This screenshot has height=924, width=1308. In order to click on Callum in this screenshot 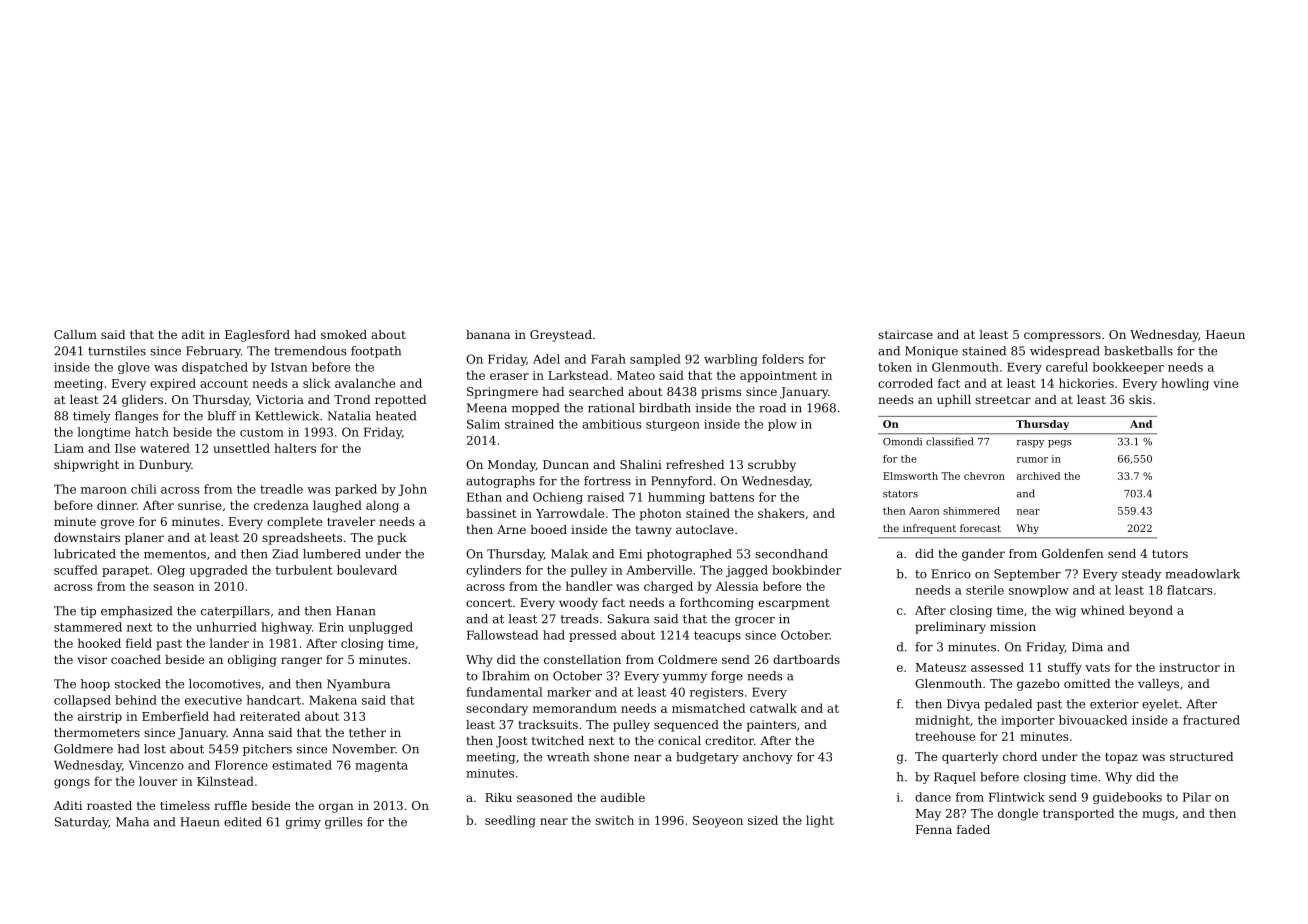, I will do `click(75, 334)`.
